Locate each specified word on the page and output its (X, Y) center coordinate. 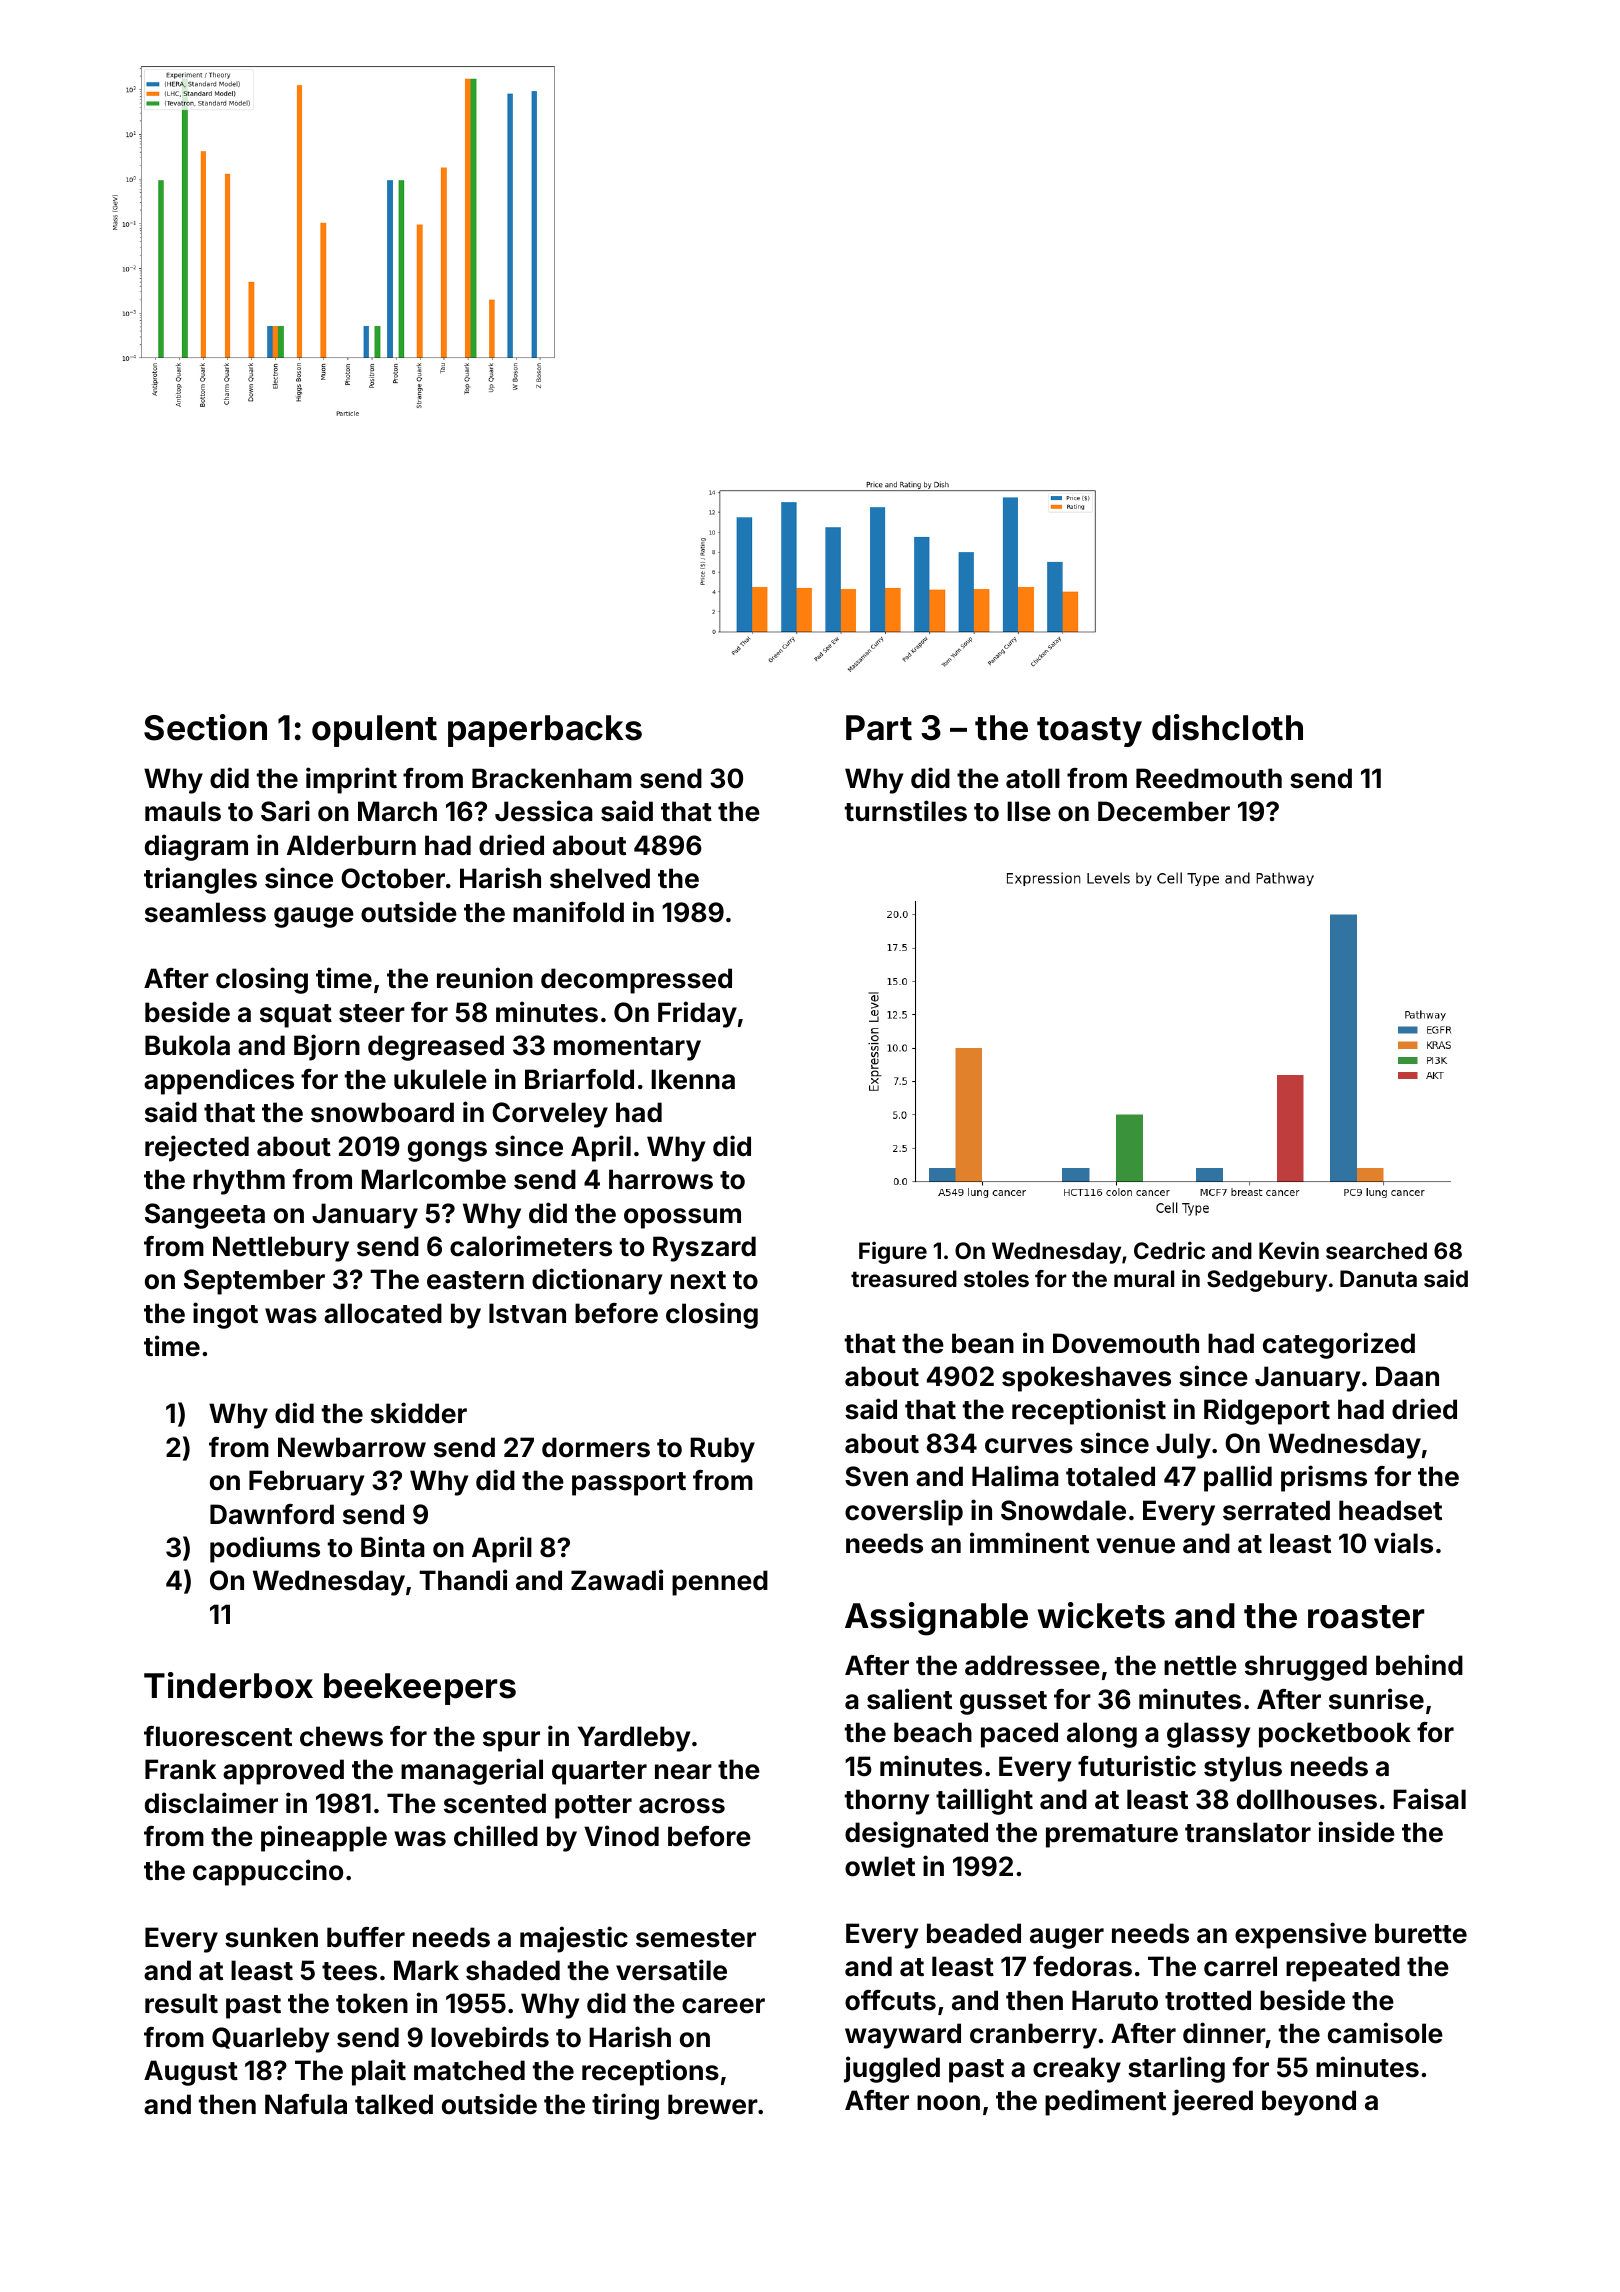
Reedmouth (1209, 778)
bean (983, 1343)
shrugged (1306, 1668)
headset (1390, 1510)
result (181, 2003)
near (683, 1772)
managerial (472, 1771)
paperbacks (545, 731)
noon (948, 2103)
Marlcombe (433, 1179)
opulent (374, 731)
